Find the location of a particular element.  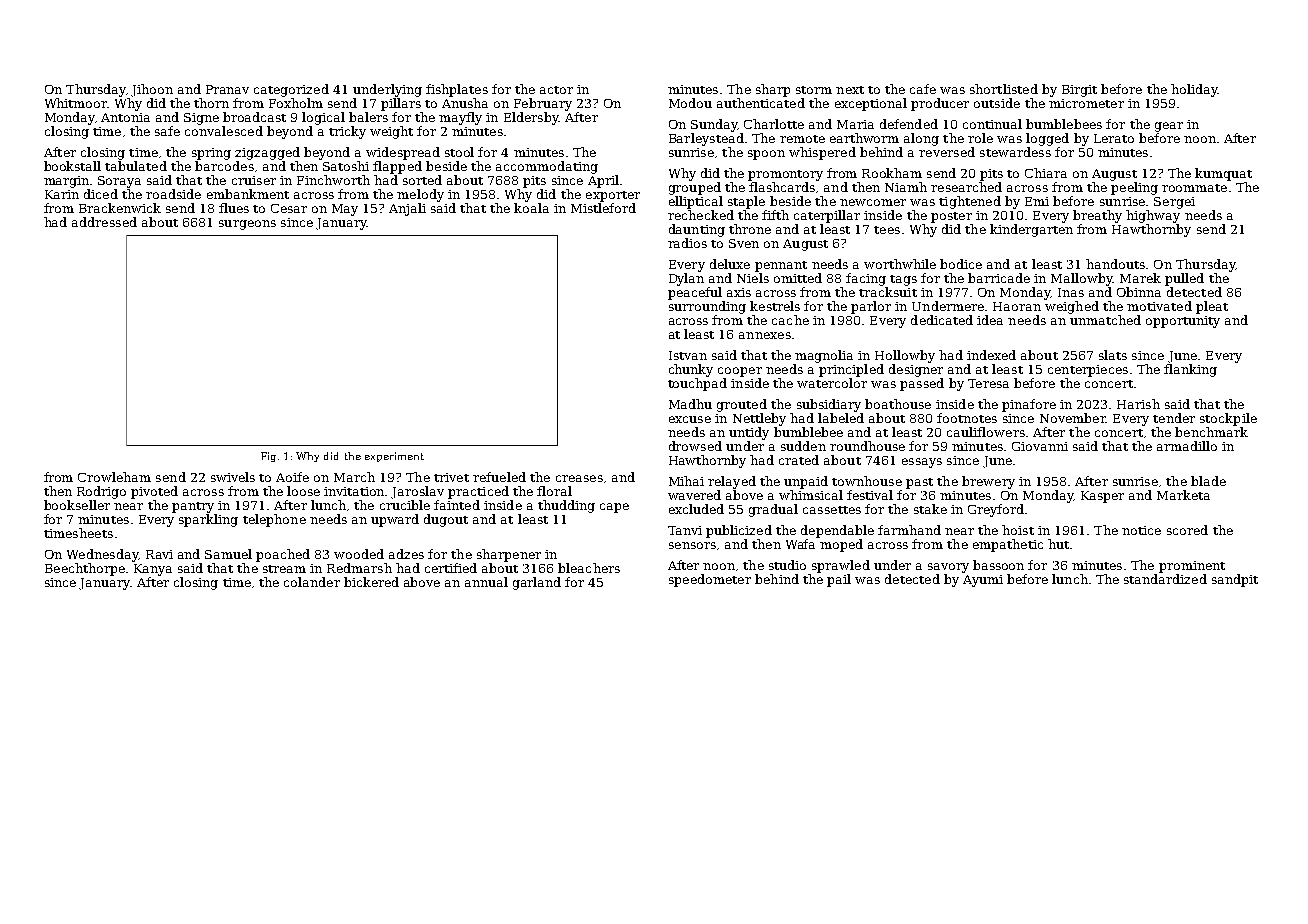

breathy is located at coordinates (1097, 216).
